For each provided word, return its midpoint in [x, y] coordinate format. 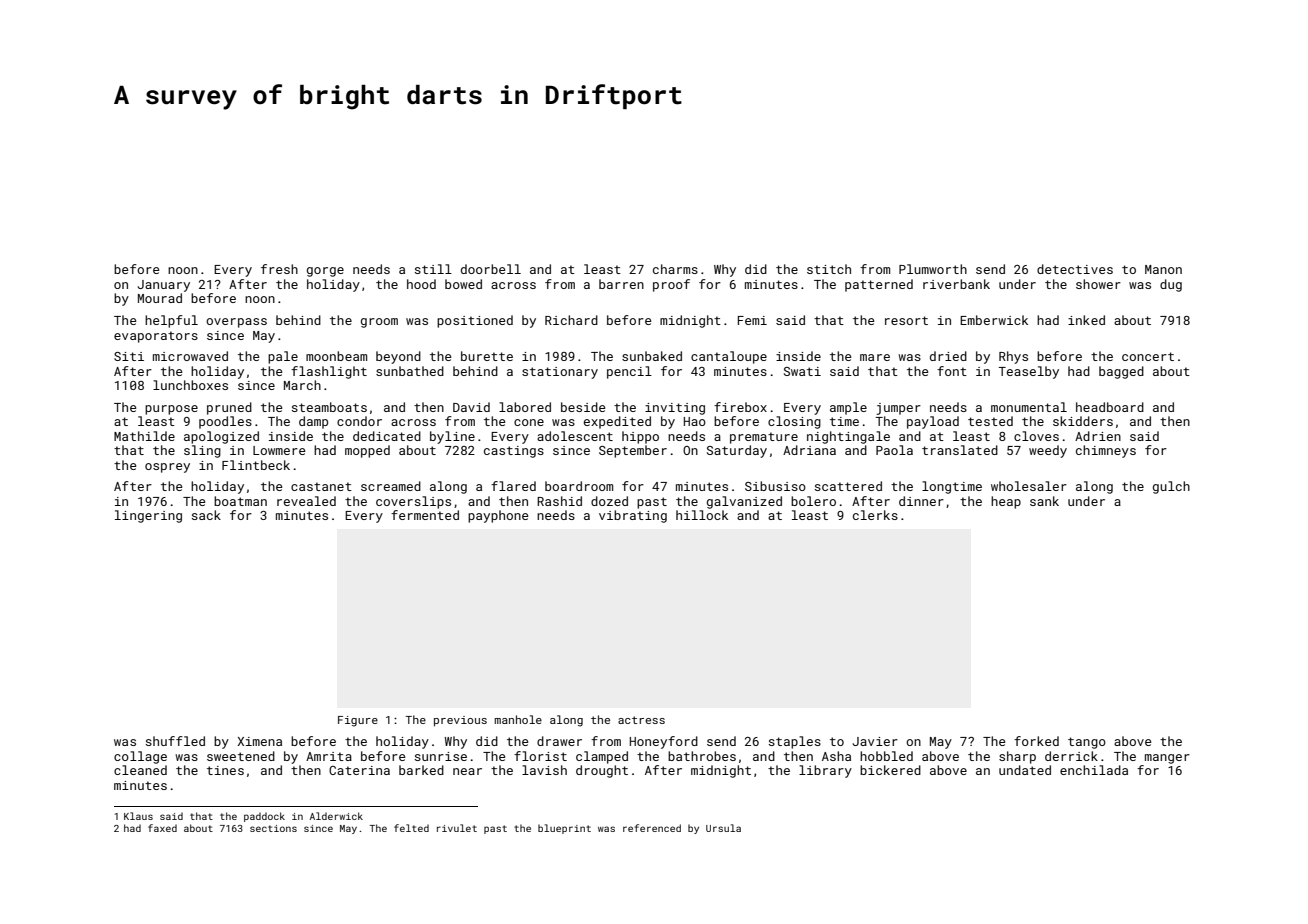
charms [675, 269]
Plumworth [933, 269]
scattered [848, 486]
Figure [358, 721]
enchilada [1094, 770]
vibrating [633, 516]
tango [1087, 743]
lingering [148, 516]
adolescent [575, 436]
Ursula [723, 828]
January [164, 286]
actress [641, 720]
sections [273, 828]
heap [1006, 502]
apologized [221, 437]
